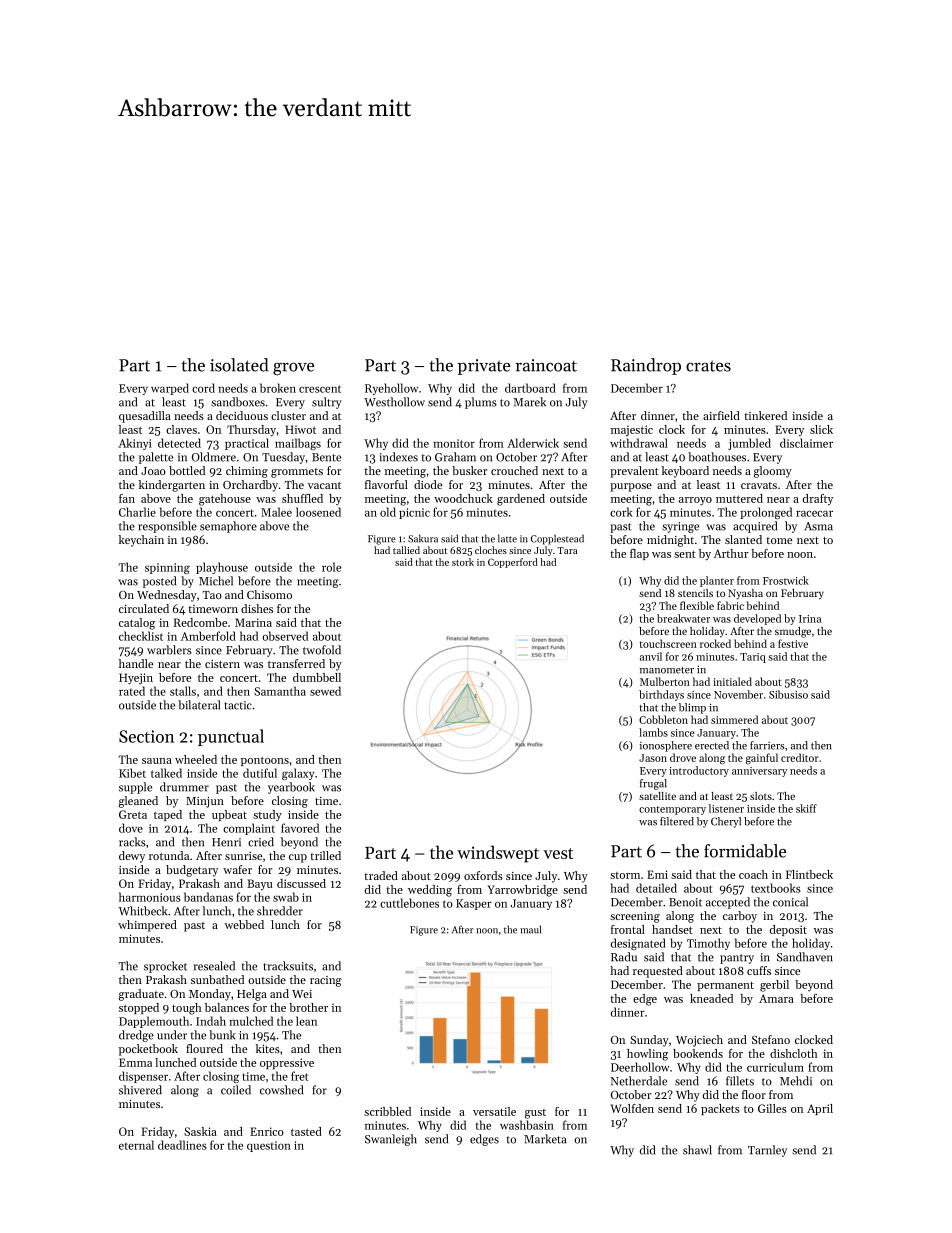 Image resolution: width=952 pixels, height=1233 pixels. Describe the element at coordinates (269, 1146) in the screenshot. I see `question` at that location.
